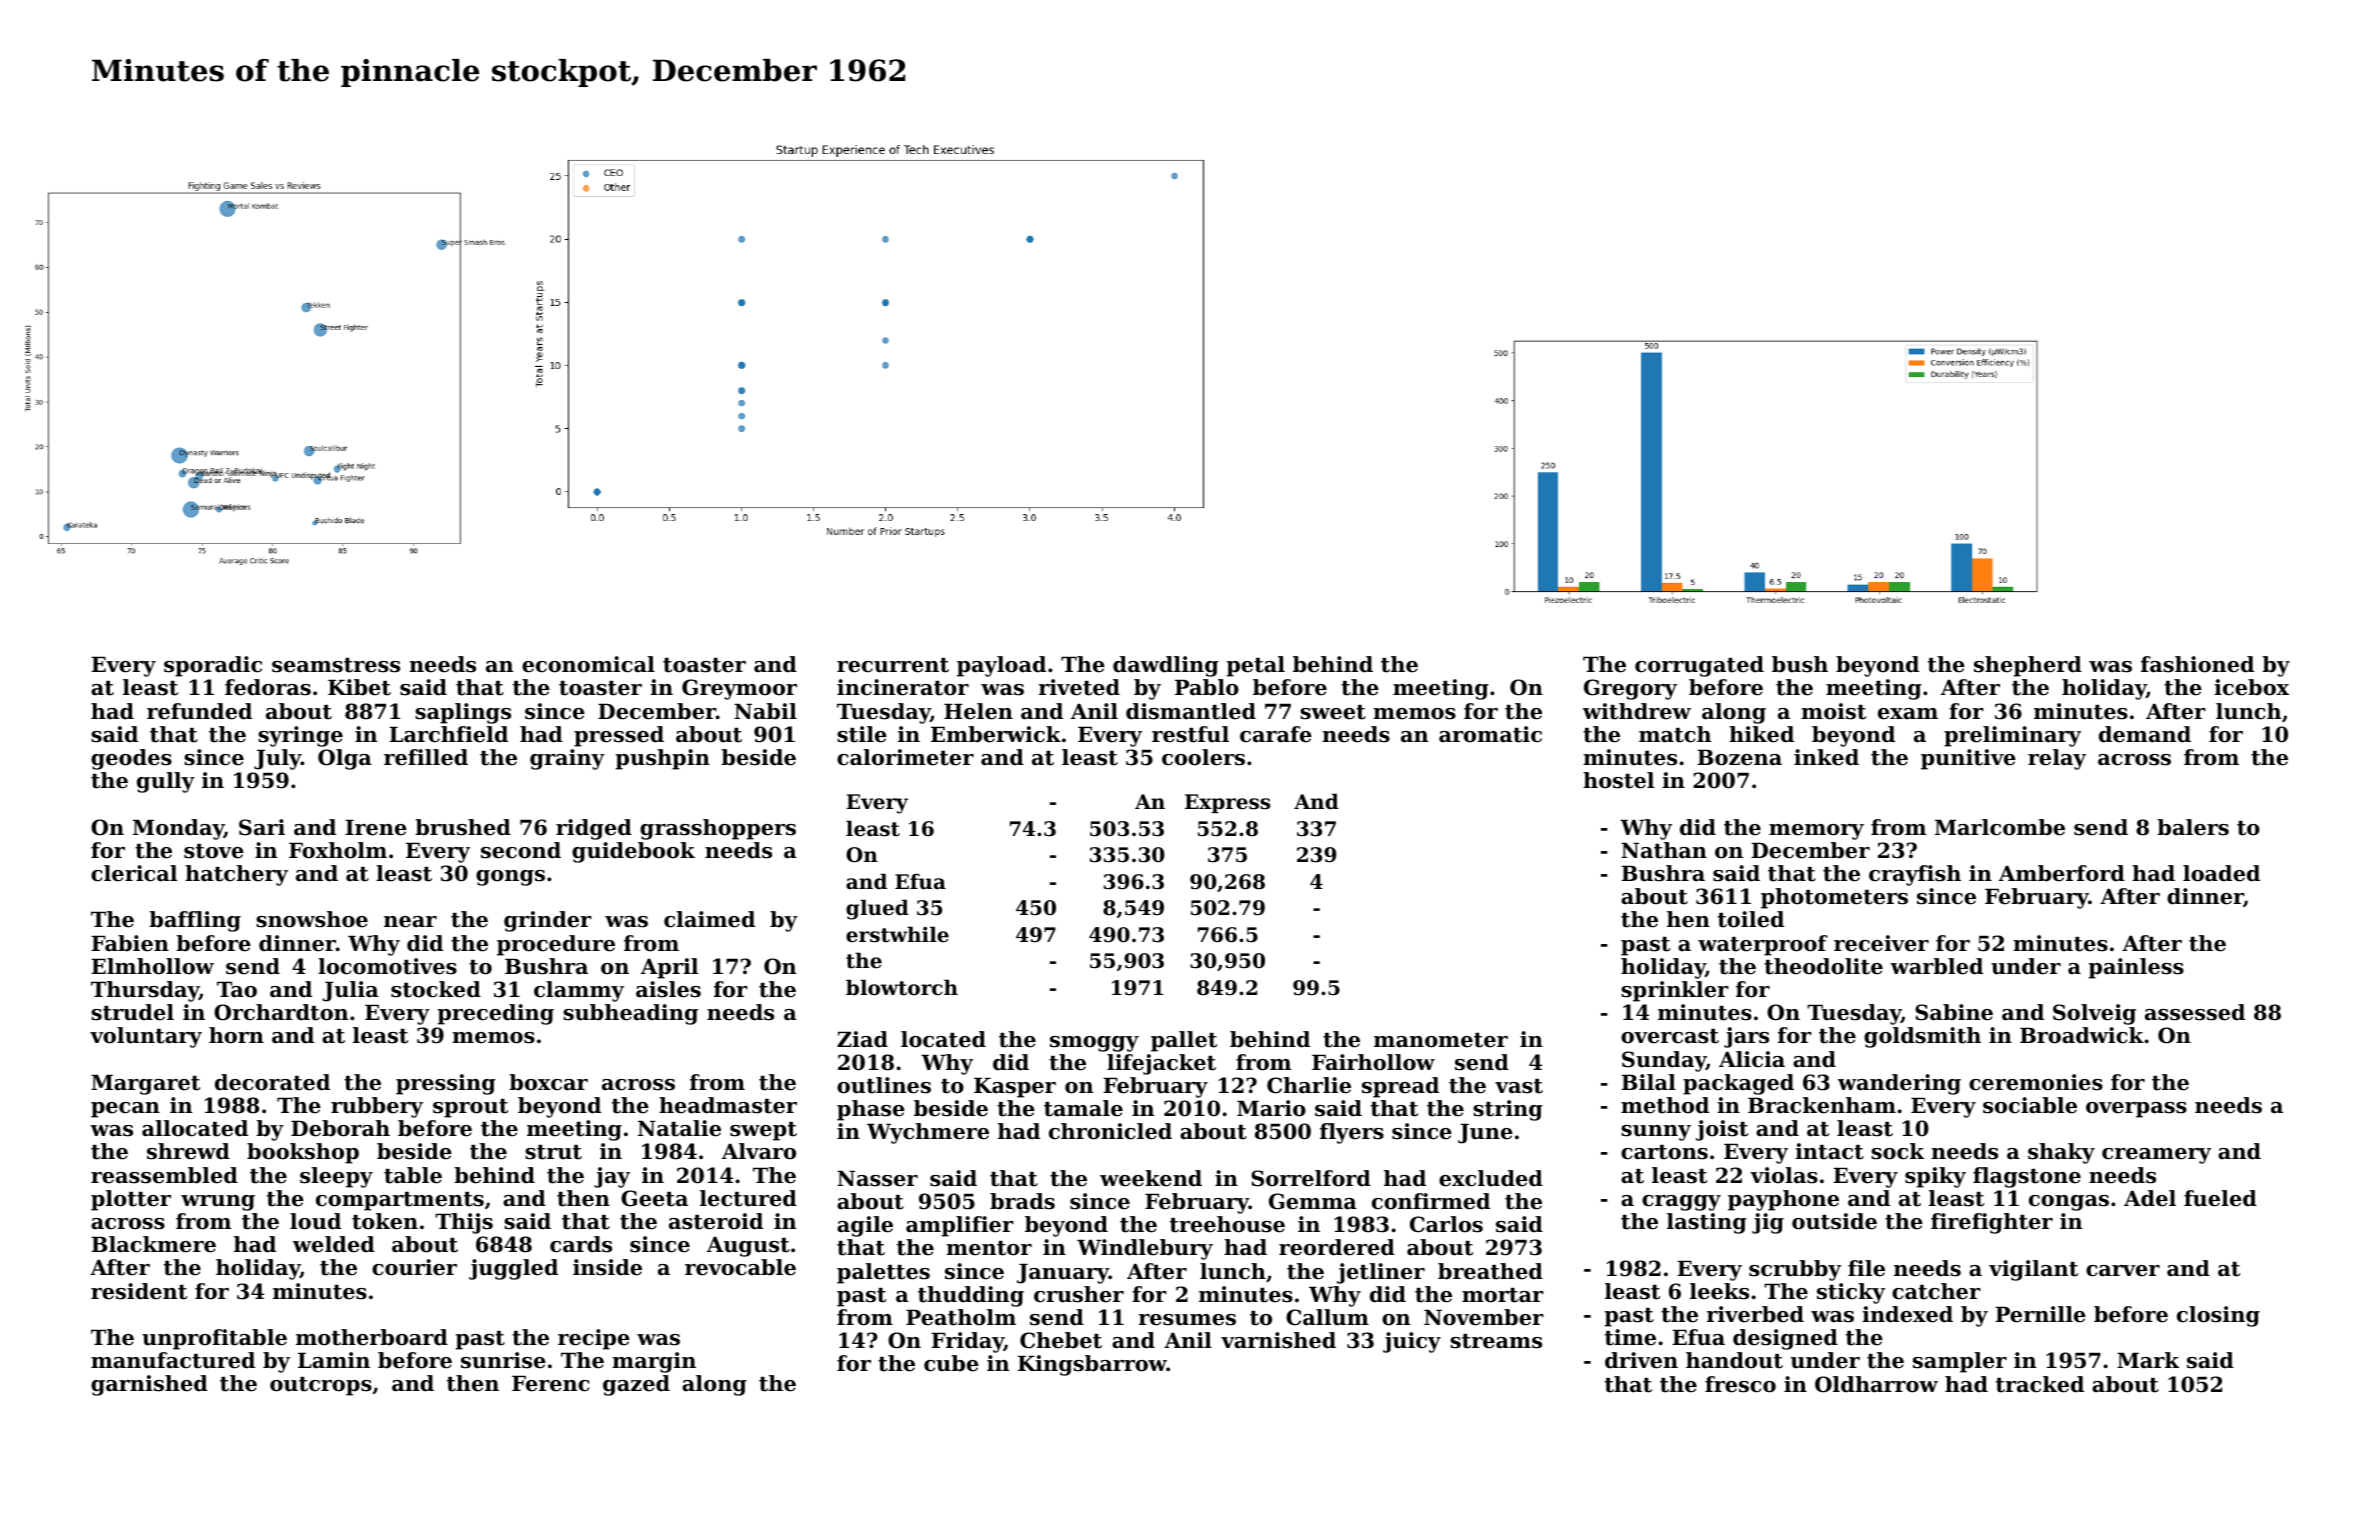  I want to click on fedoras, so click(268, 687).
